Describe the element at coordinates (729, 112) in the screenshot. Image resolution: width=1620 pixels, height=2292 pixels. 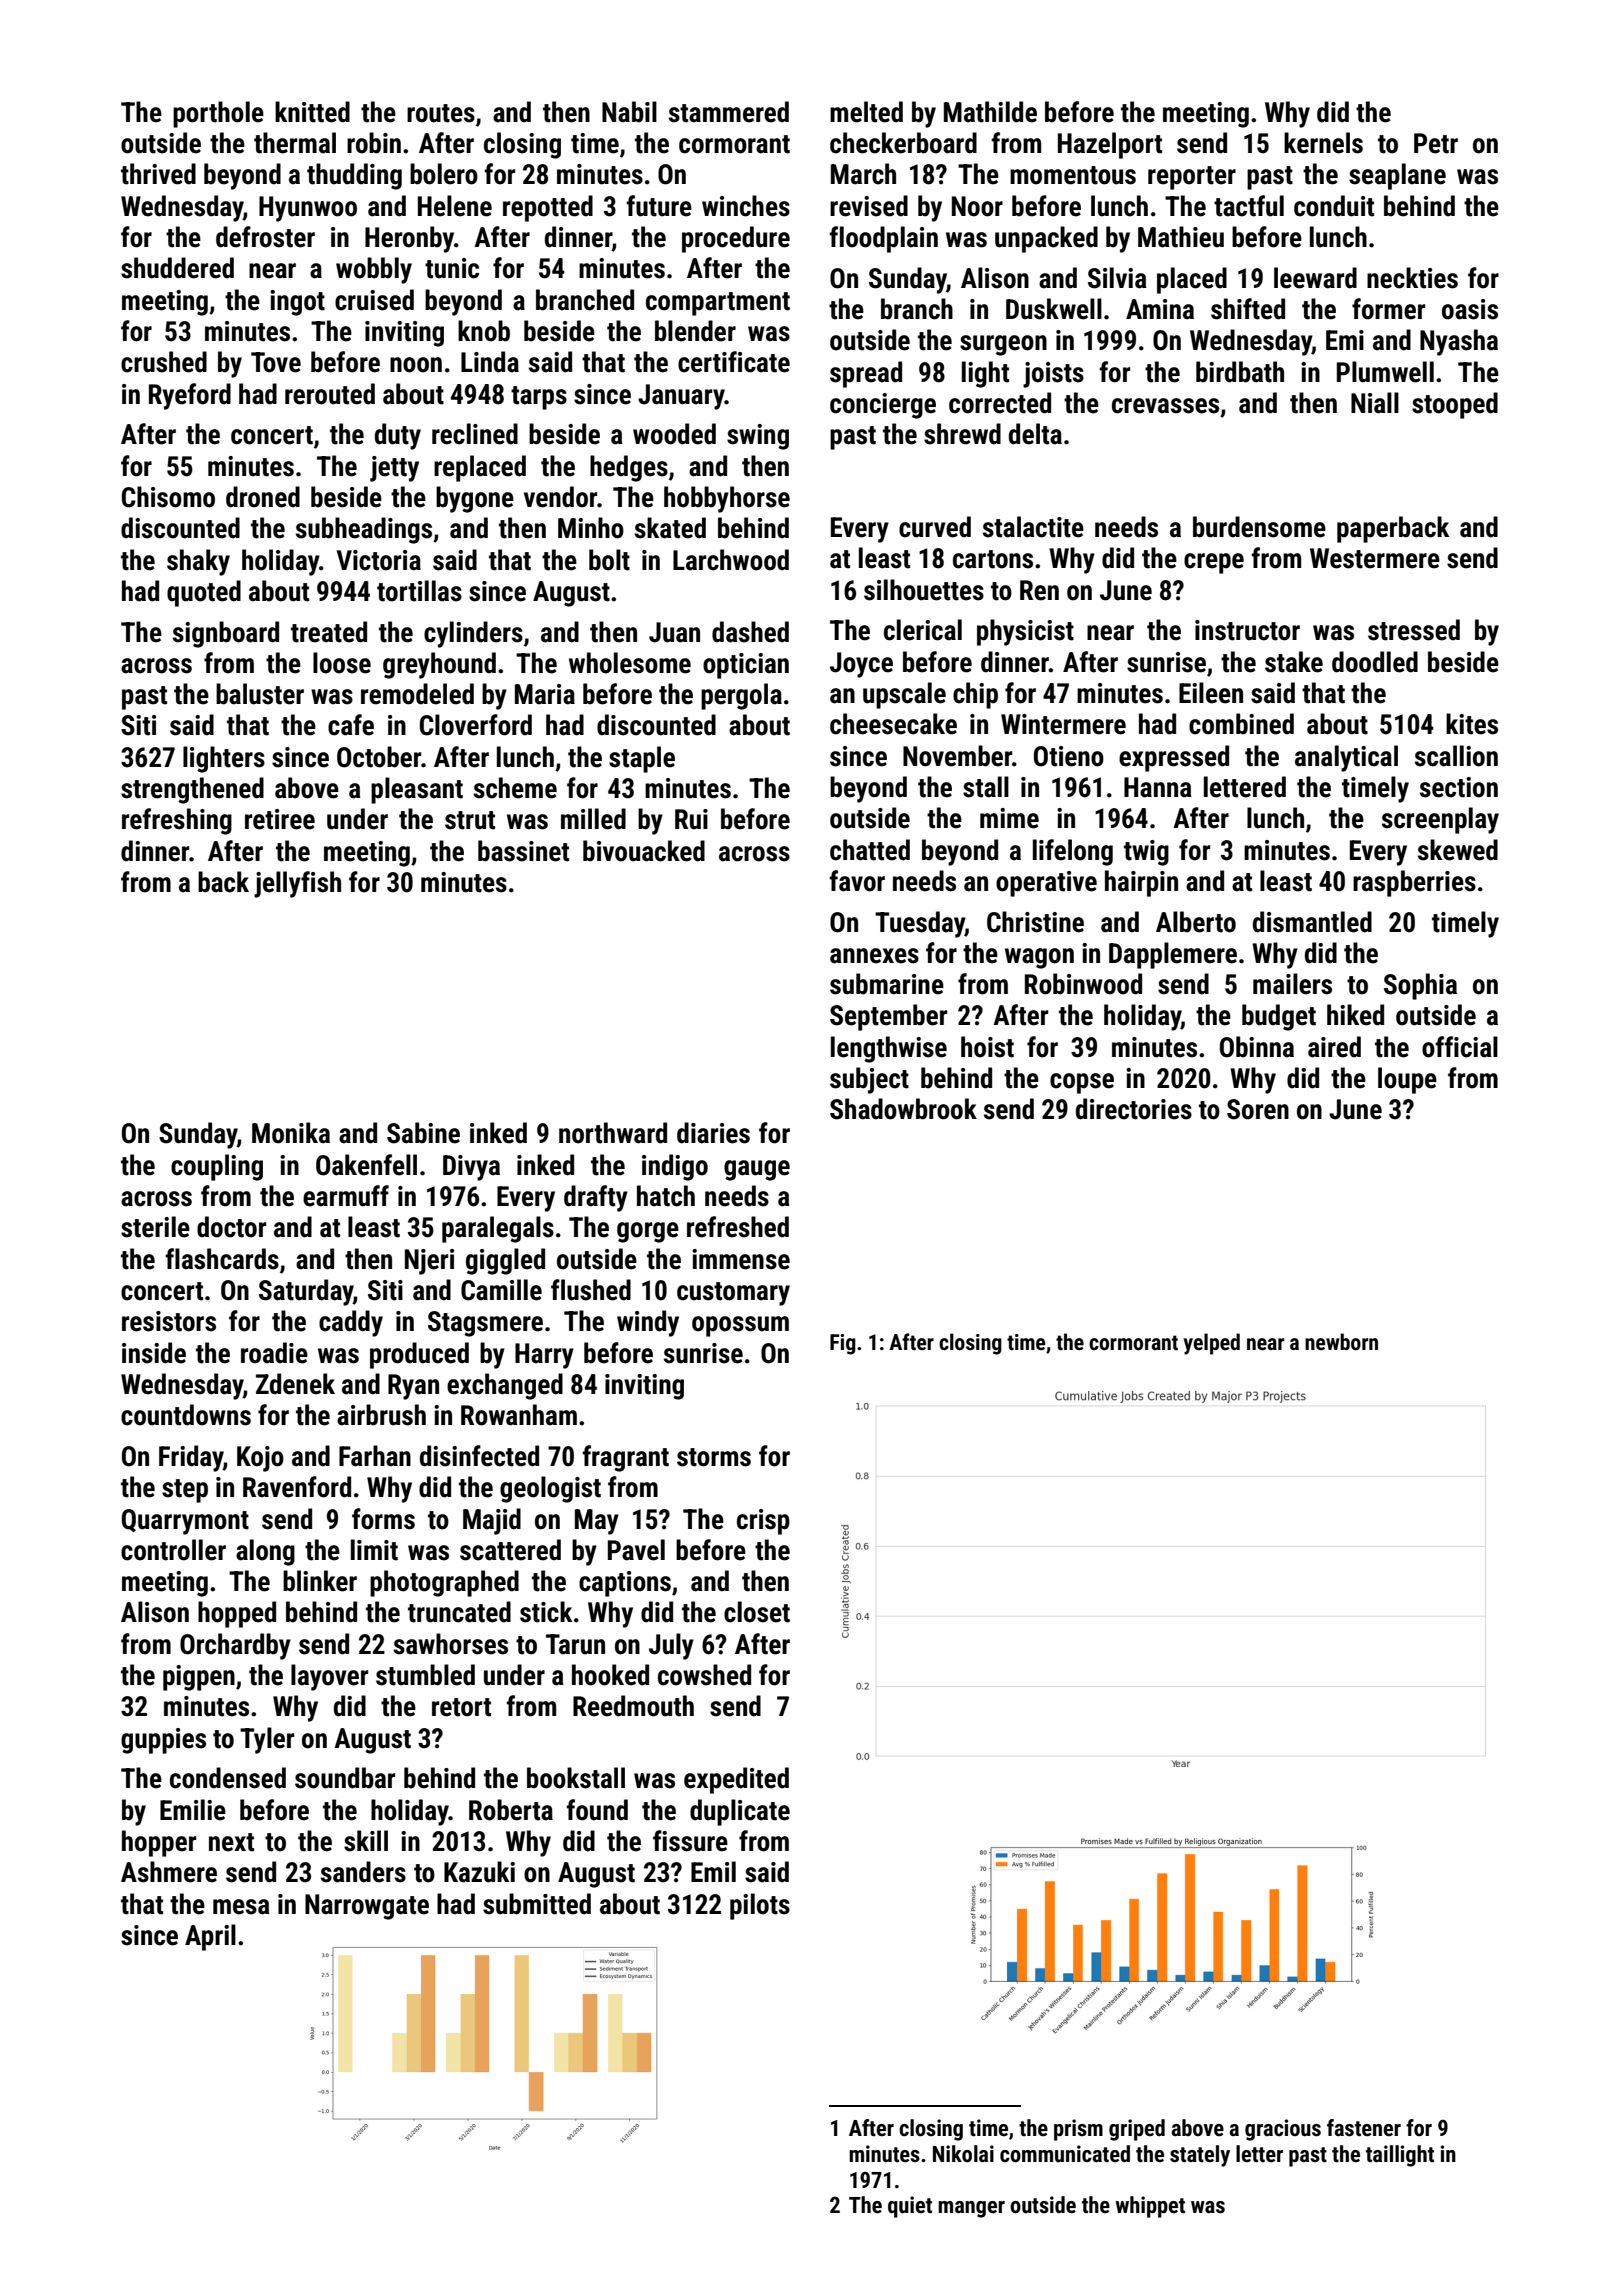
I see `stammered` at that location.
